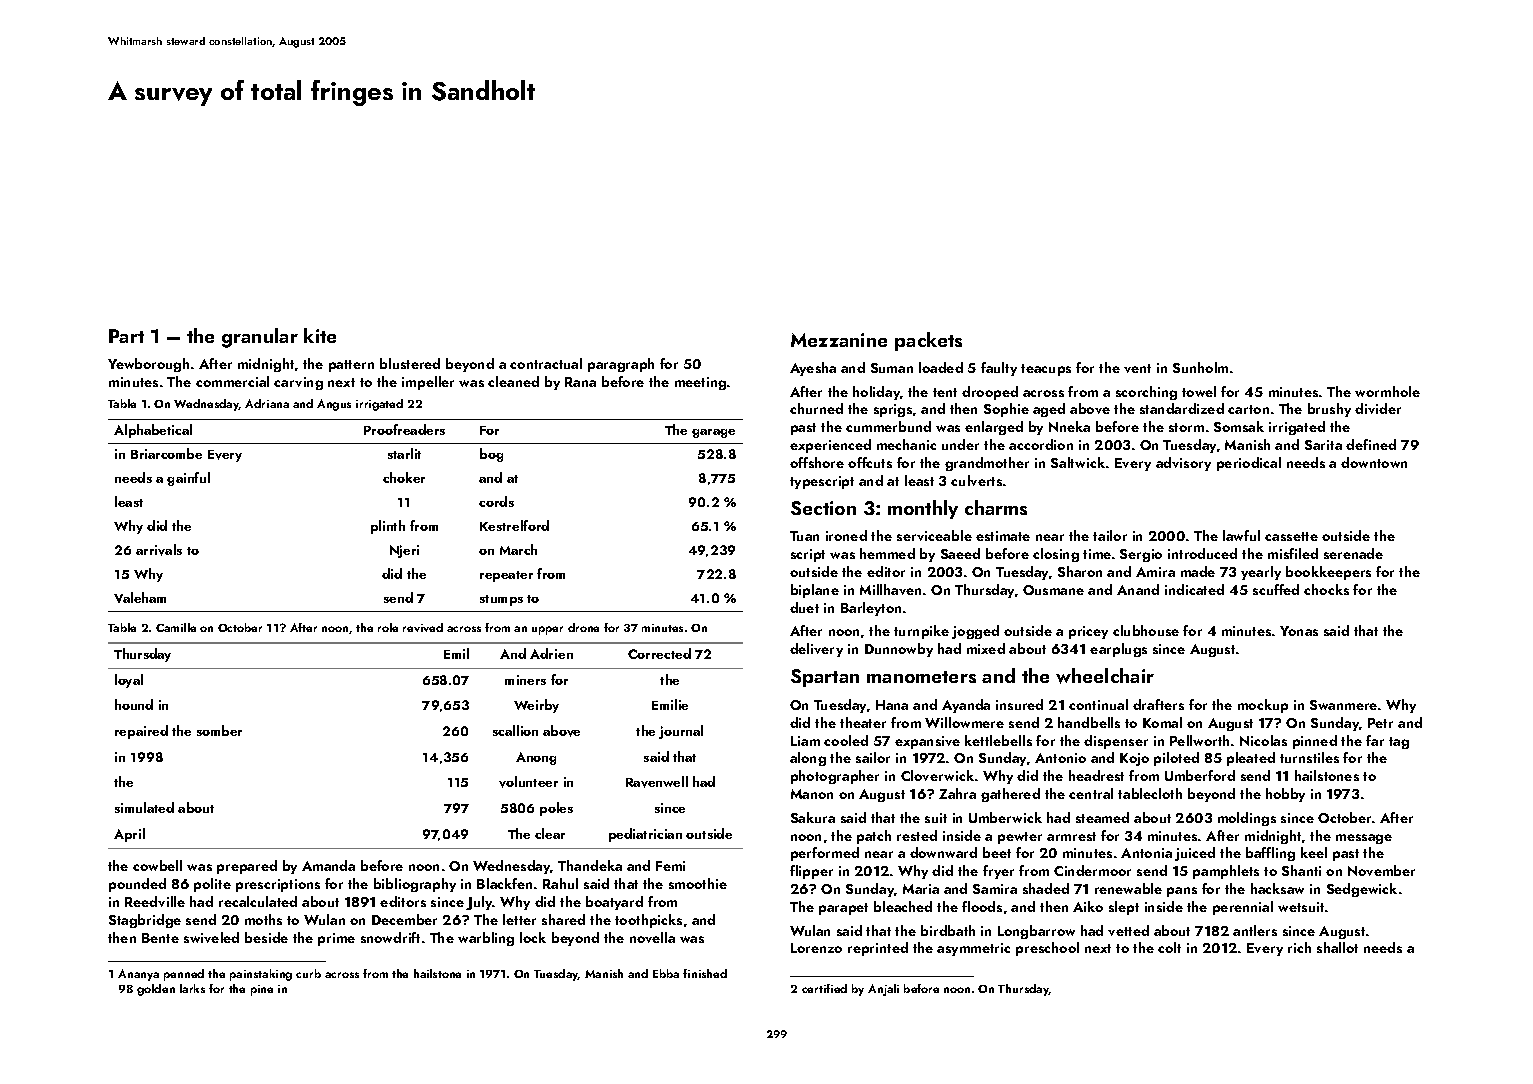 The width and height of the screenshot is (1533, 1084). Describe the element at coordinates (144, 807) in the screenshot. I see `simulated` at that location.
